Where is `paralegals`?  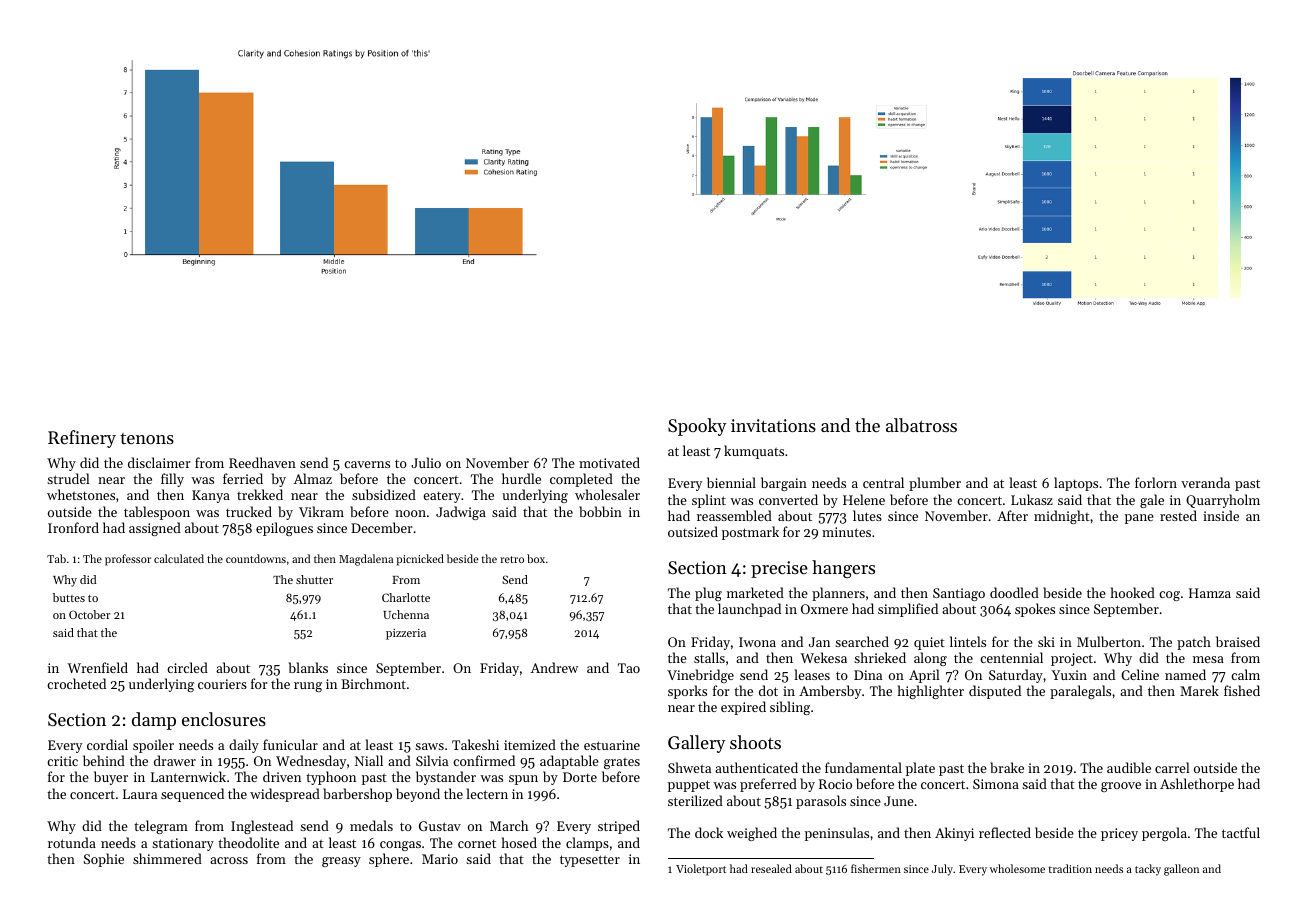
paralegals is located at coordinates (1080, 692).
